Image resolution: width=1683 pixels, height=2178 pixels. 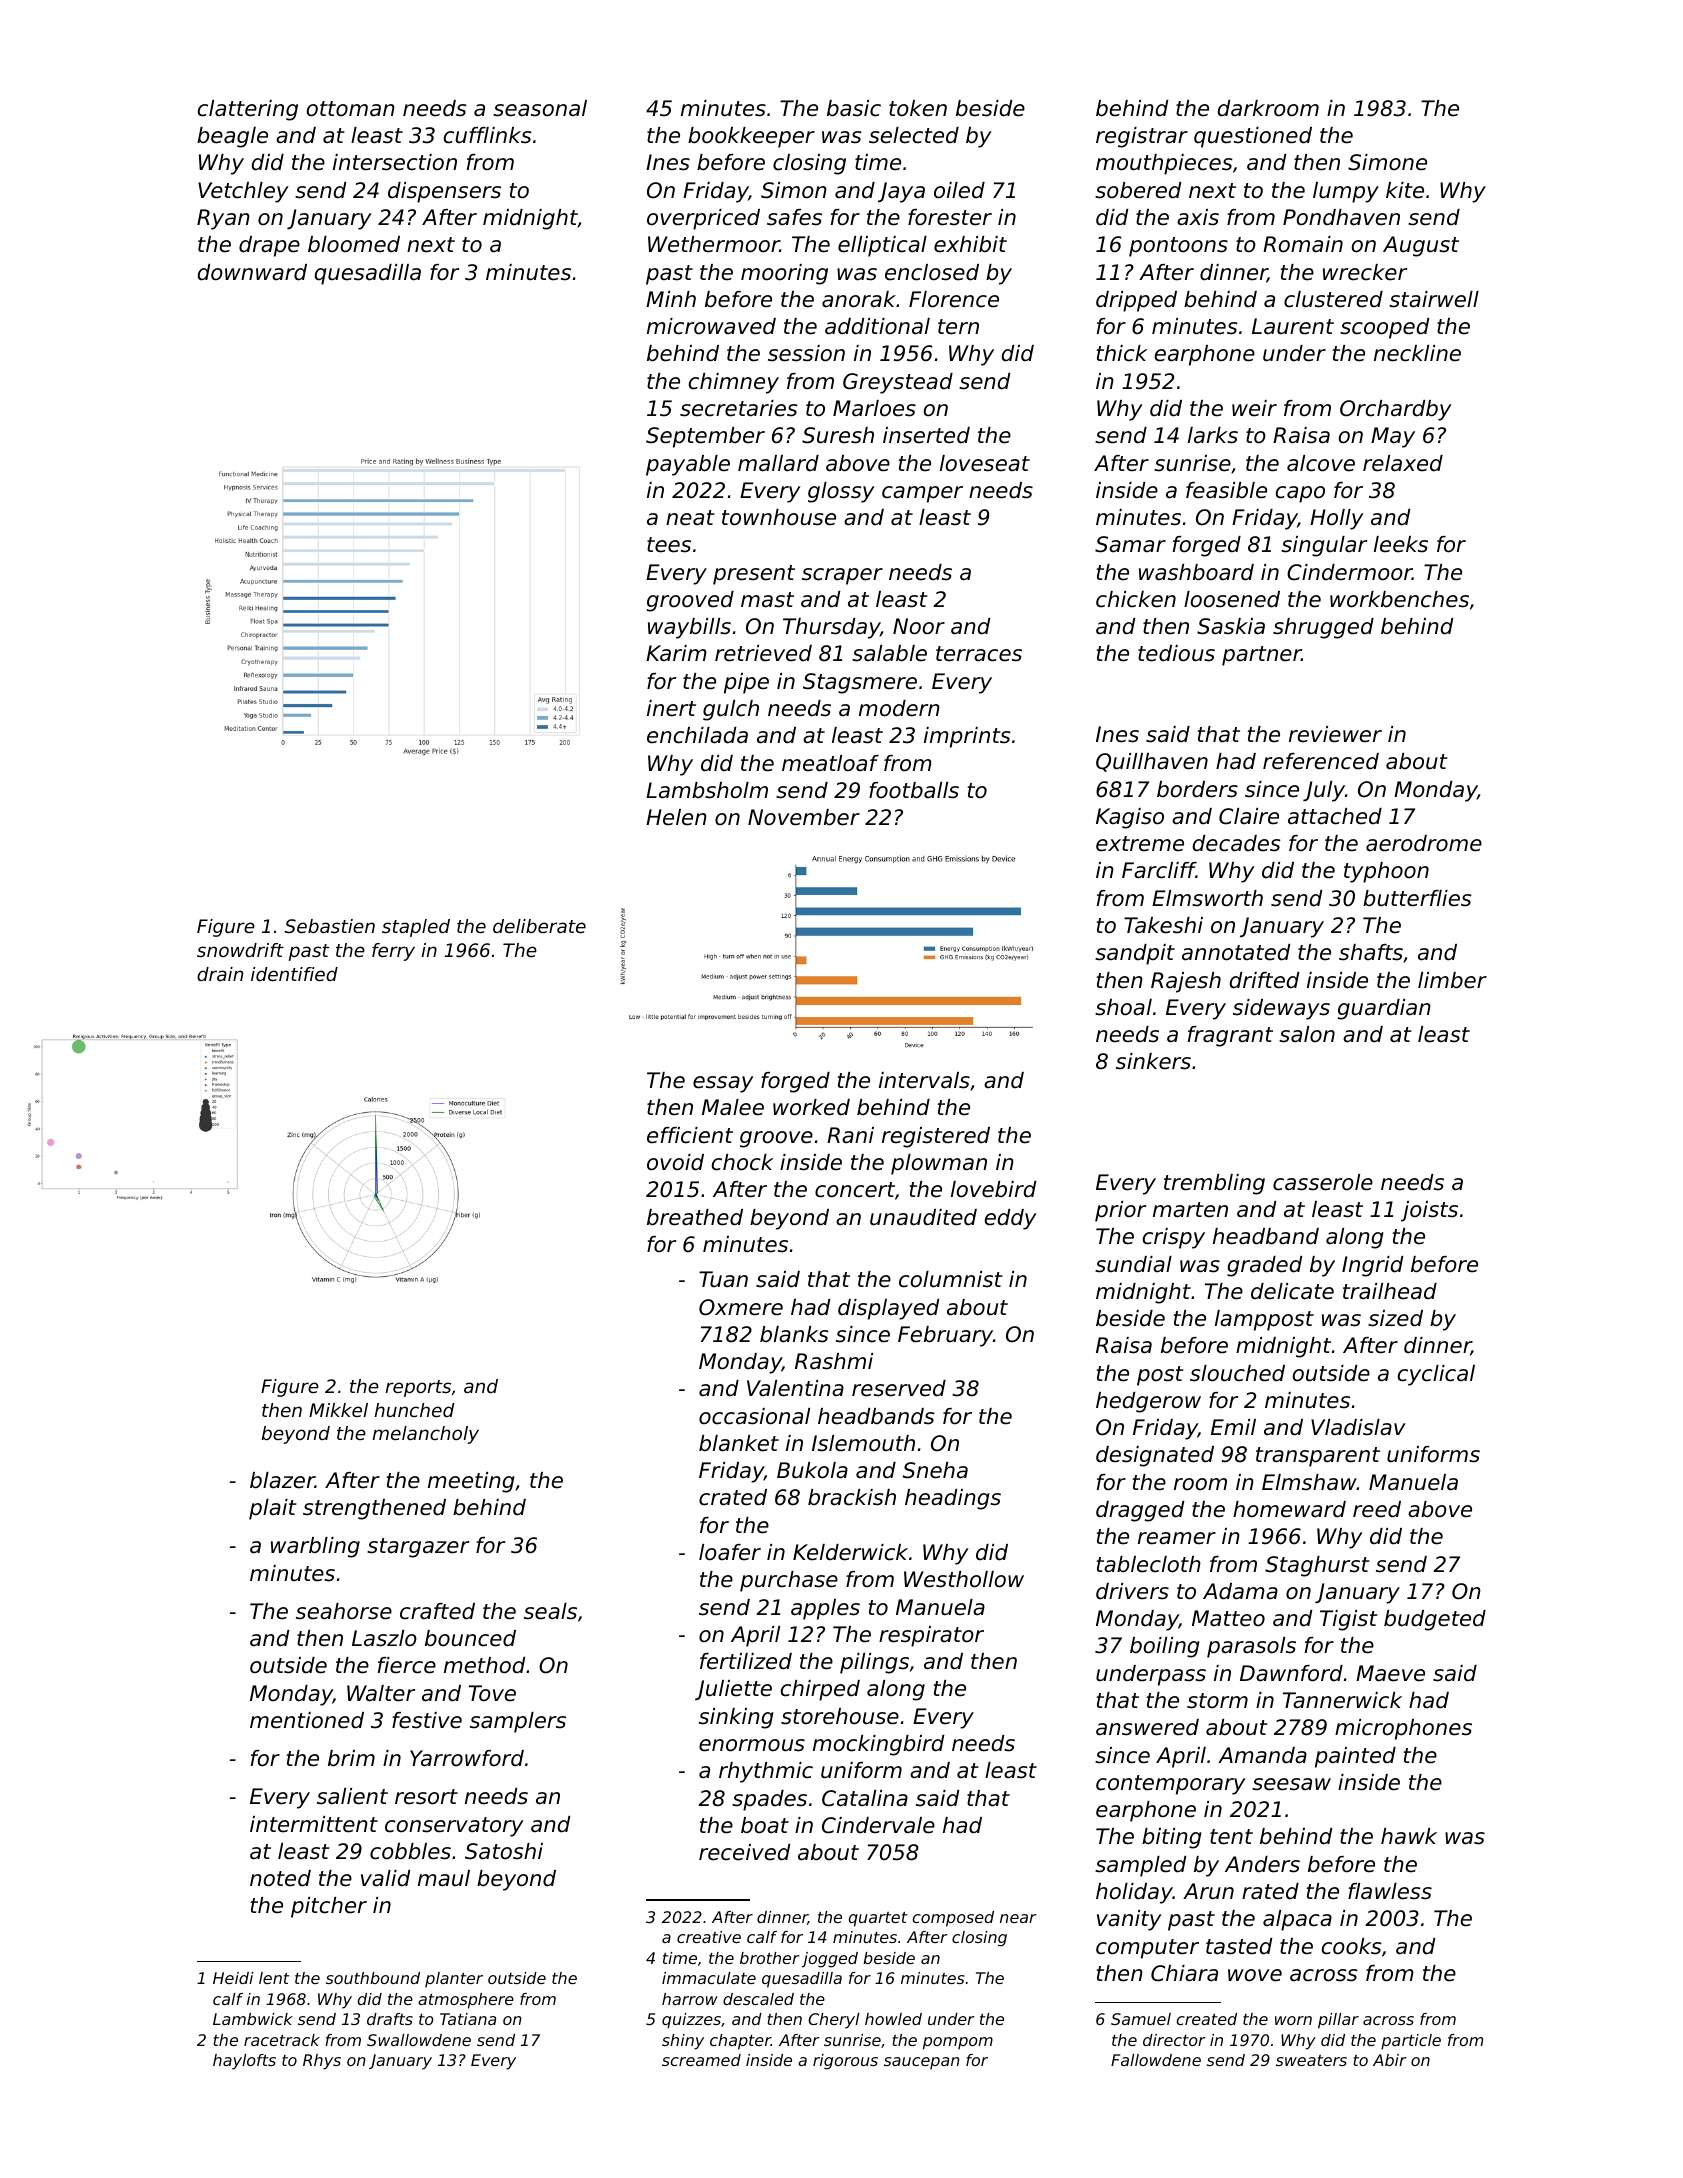 I want to click on registered, so click(x=936, y=1137).
